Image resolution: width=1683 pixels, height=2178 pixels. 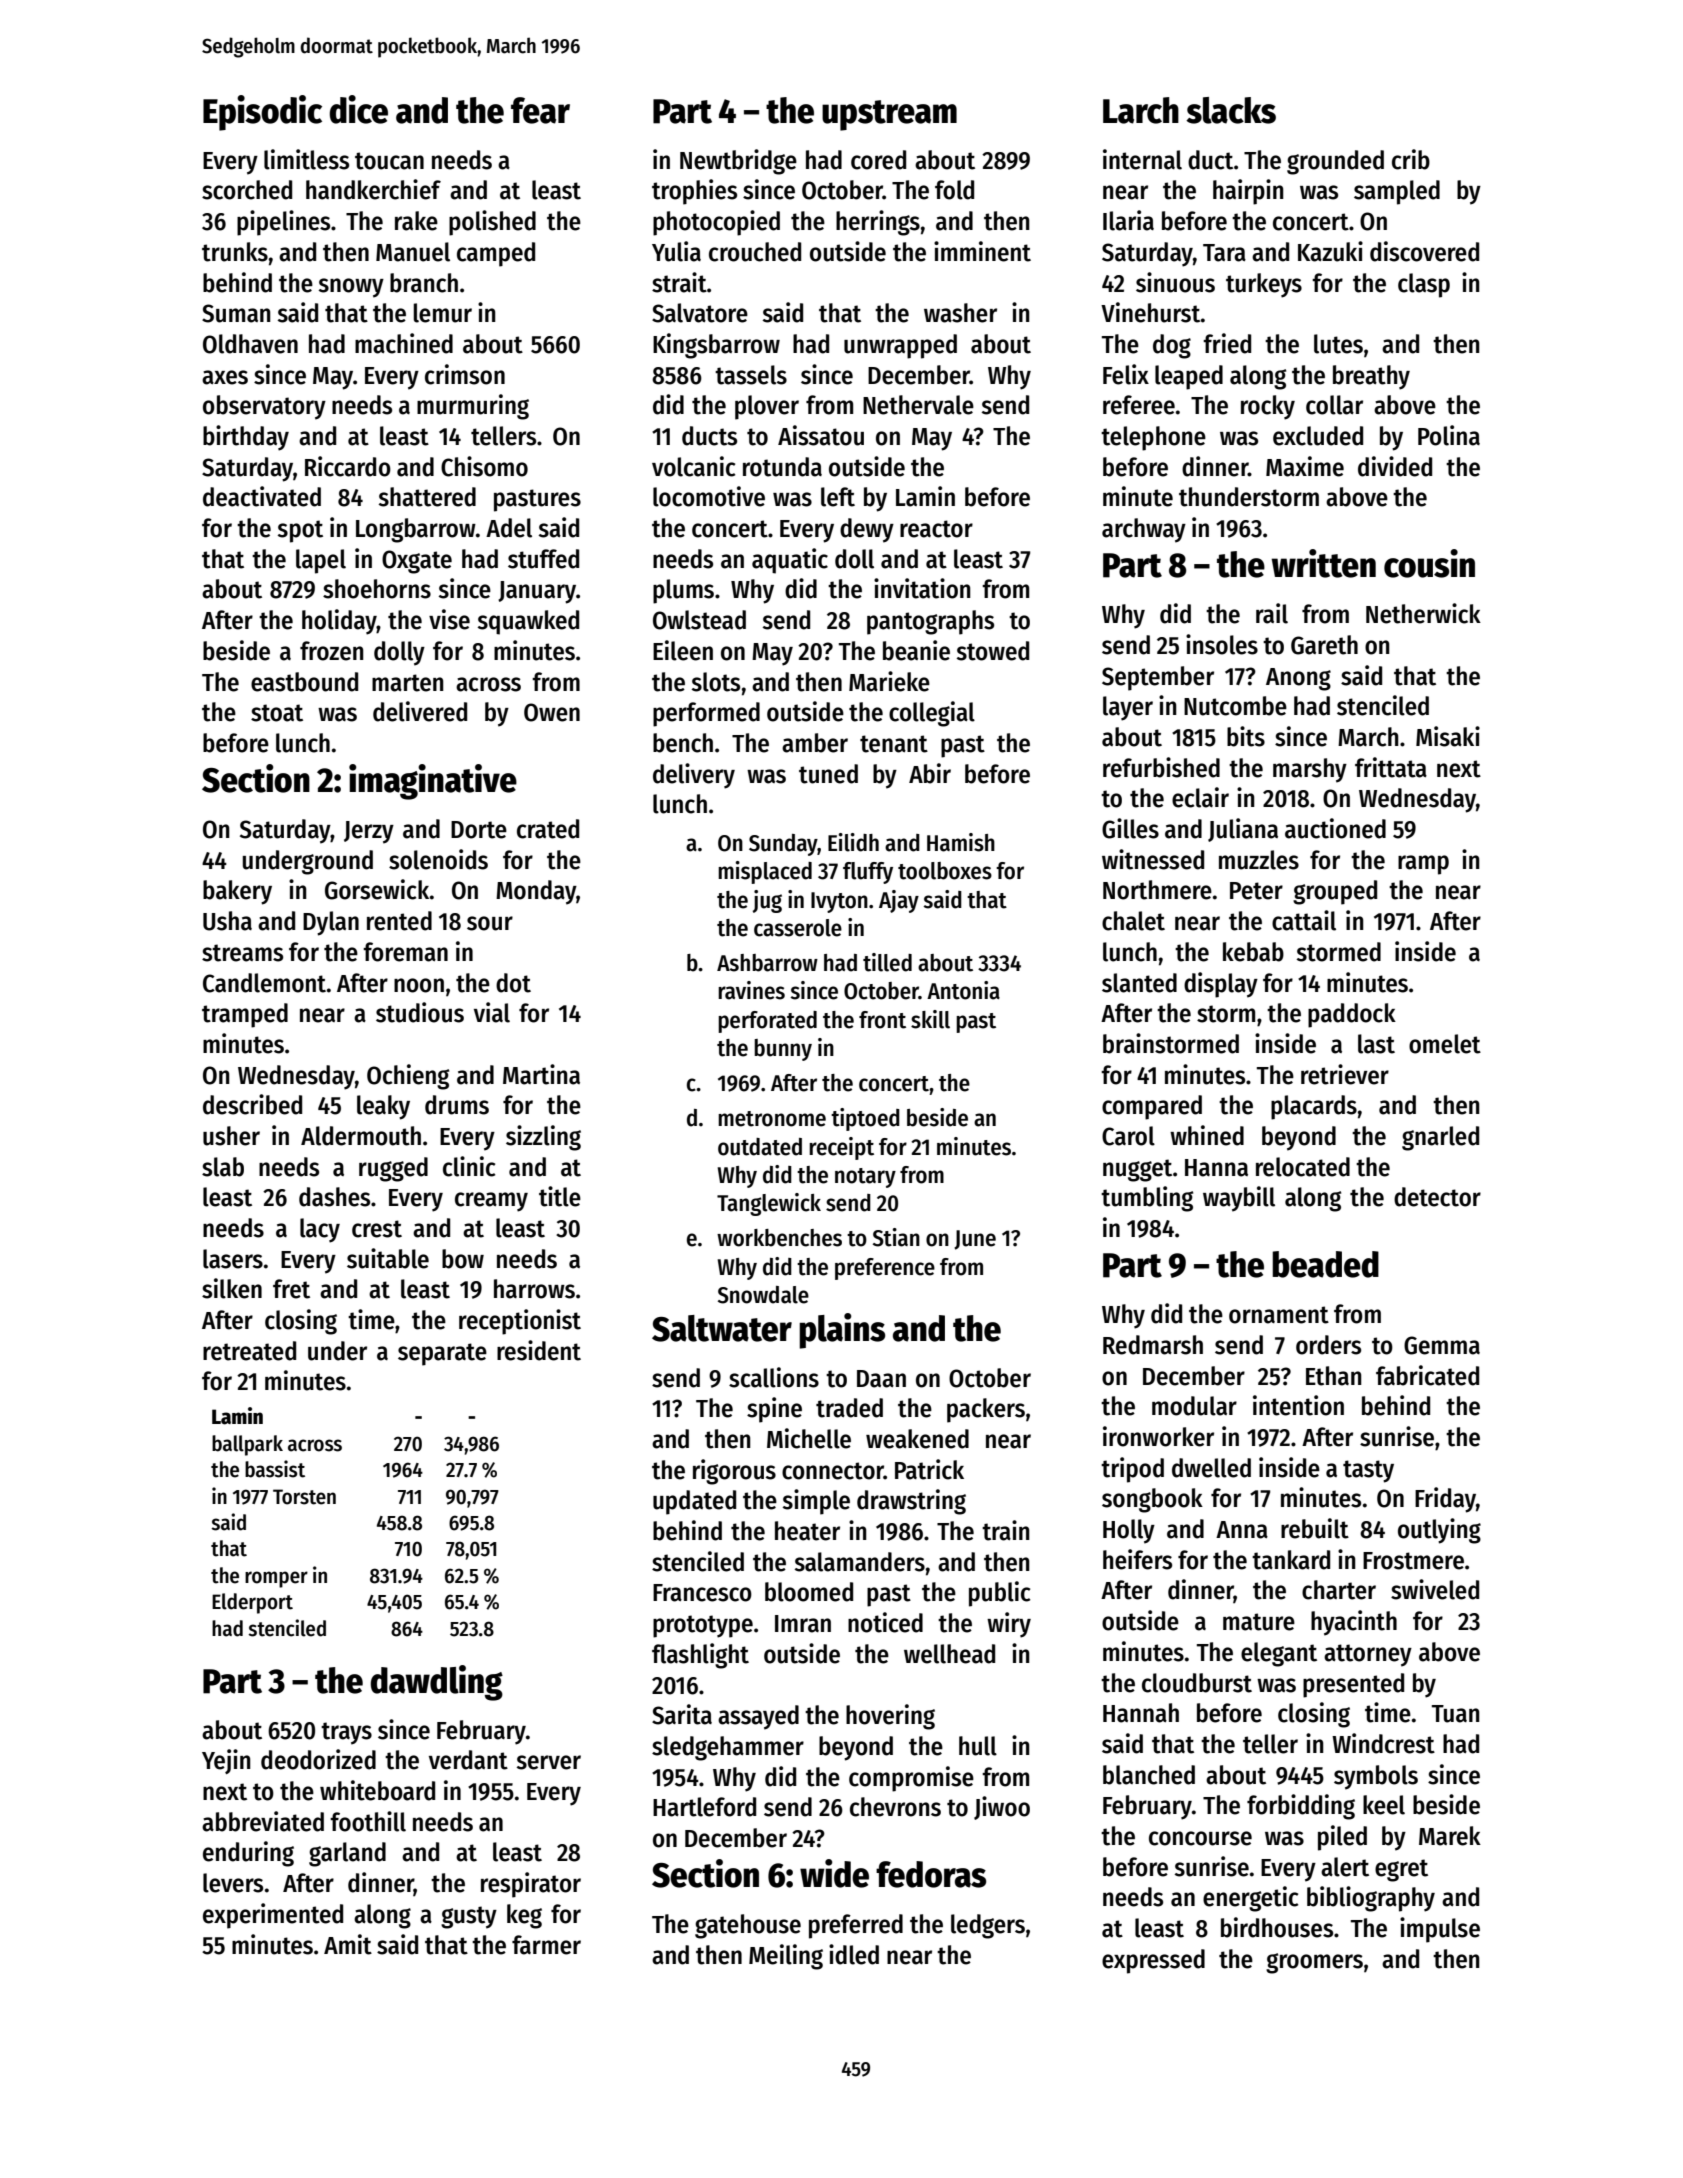 I want to click on Newtbridge, so click(x=738, y=162).
